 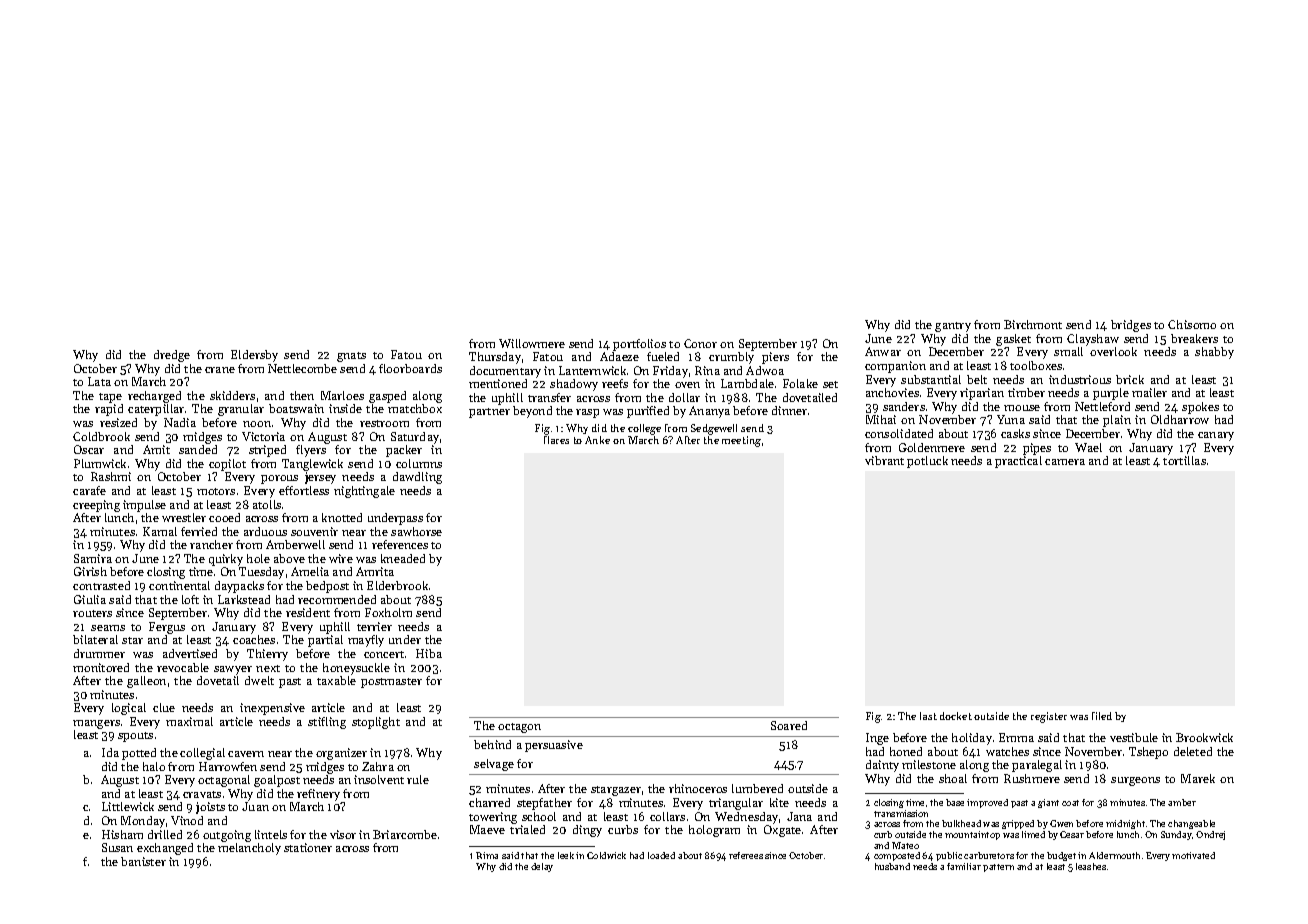 I want to click on banister, so click(x=143, y=861).
